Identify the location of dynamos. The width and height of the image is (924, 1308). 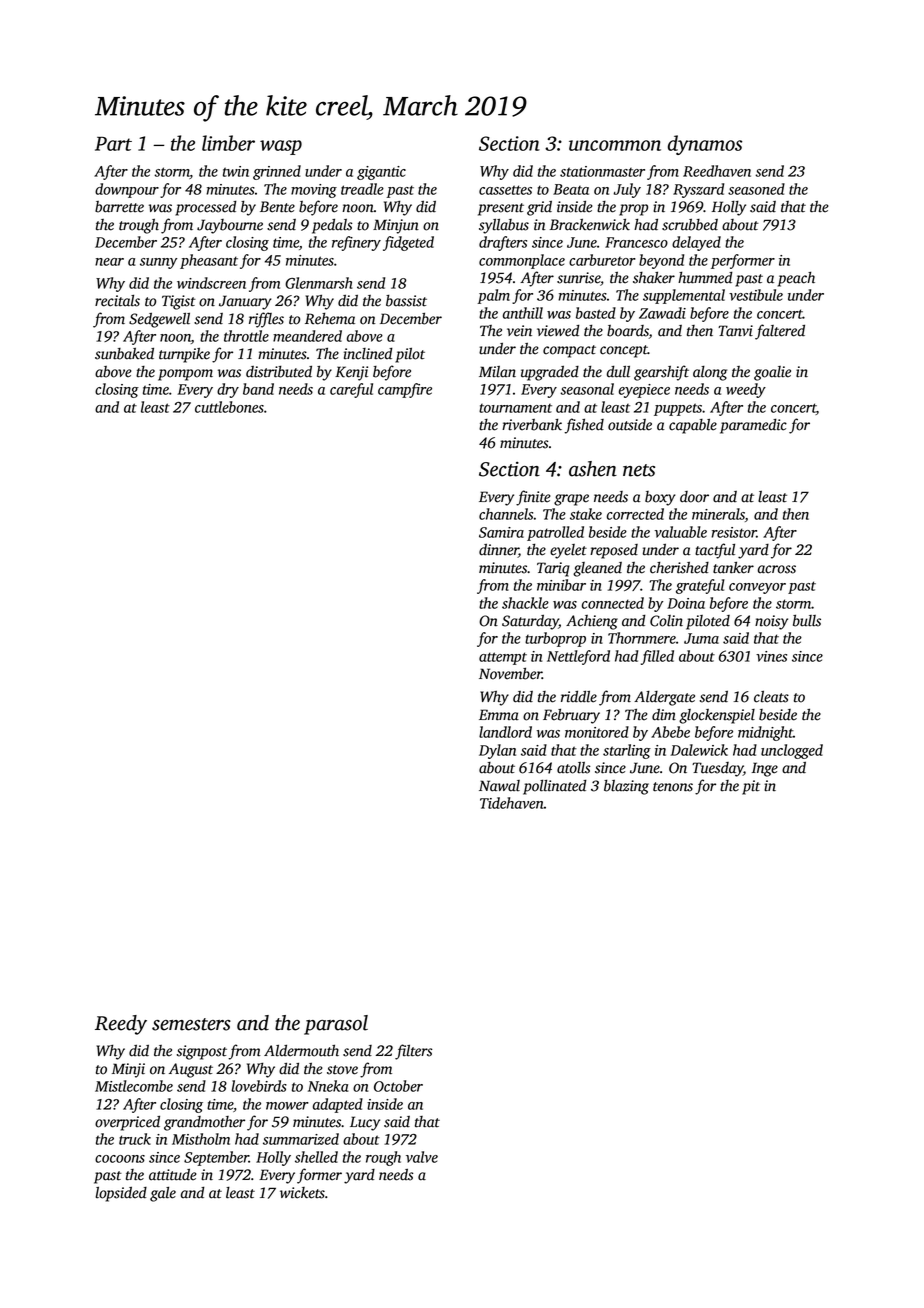
(705, 145).
